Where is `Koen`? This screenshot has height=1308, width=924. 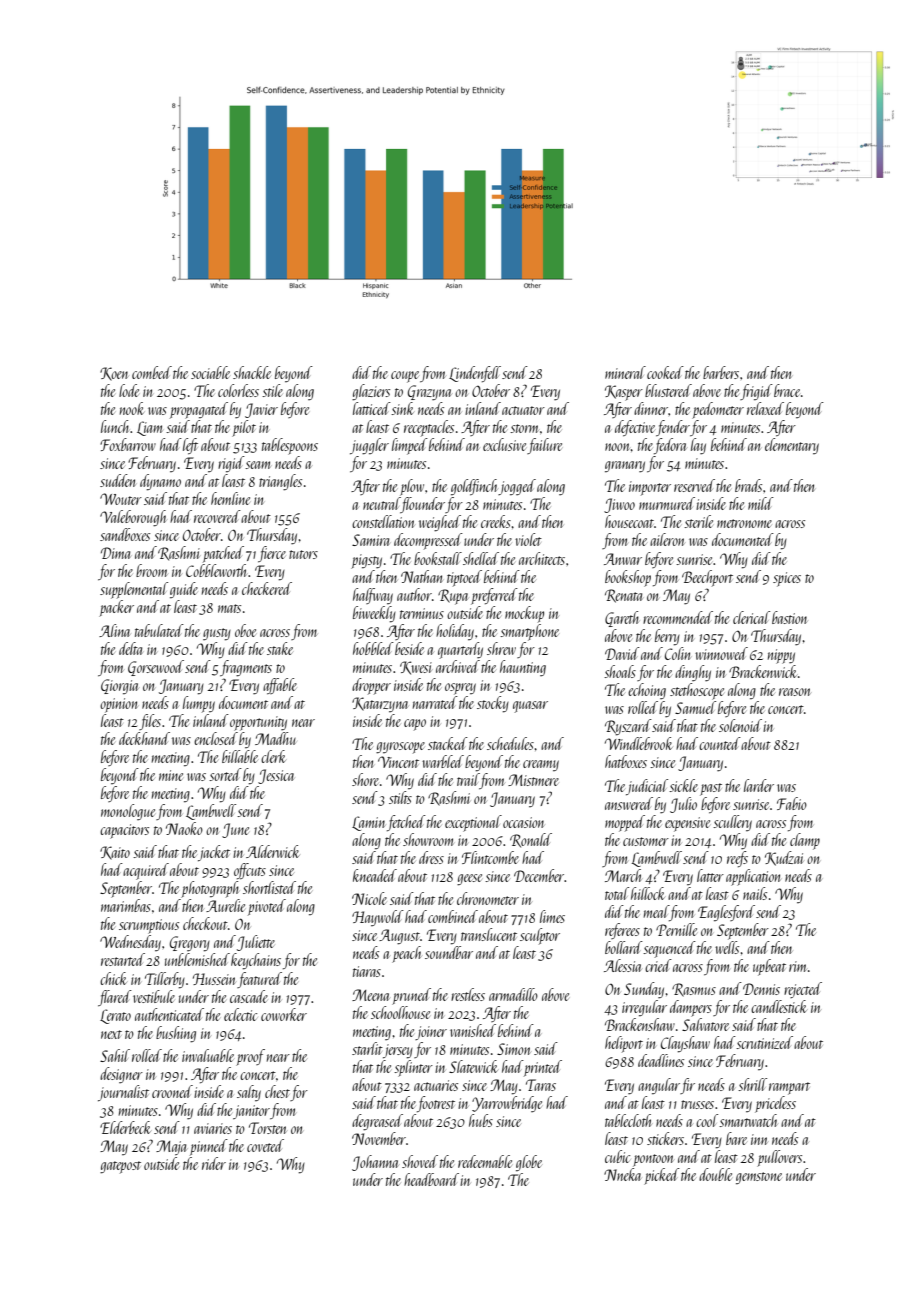
Koen is located at coordinates (114, 374).
